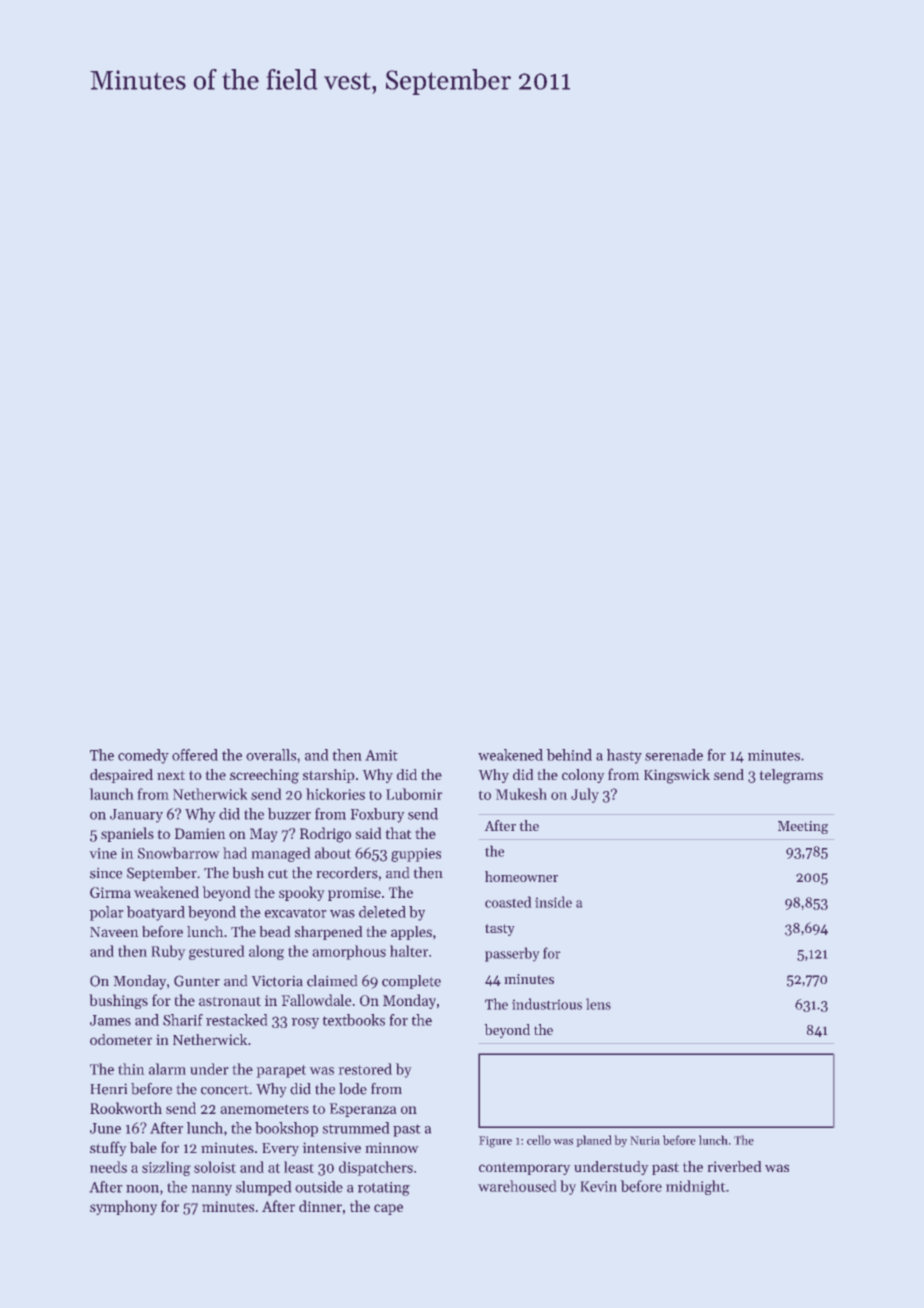 The height and width of the screenshot is (1308, 924). What do you see at coordinates (411, 933) in the screenshot?
I see `apples` at bounding box center [411, 933].
